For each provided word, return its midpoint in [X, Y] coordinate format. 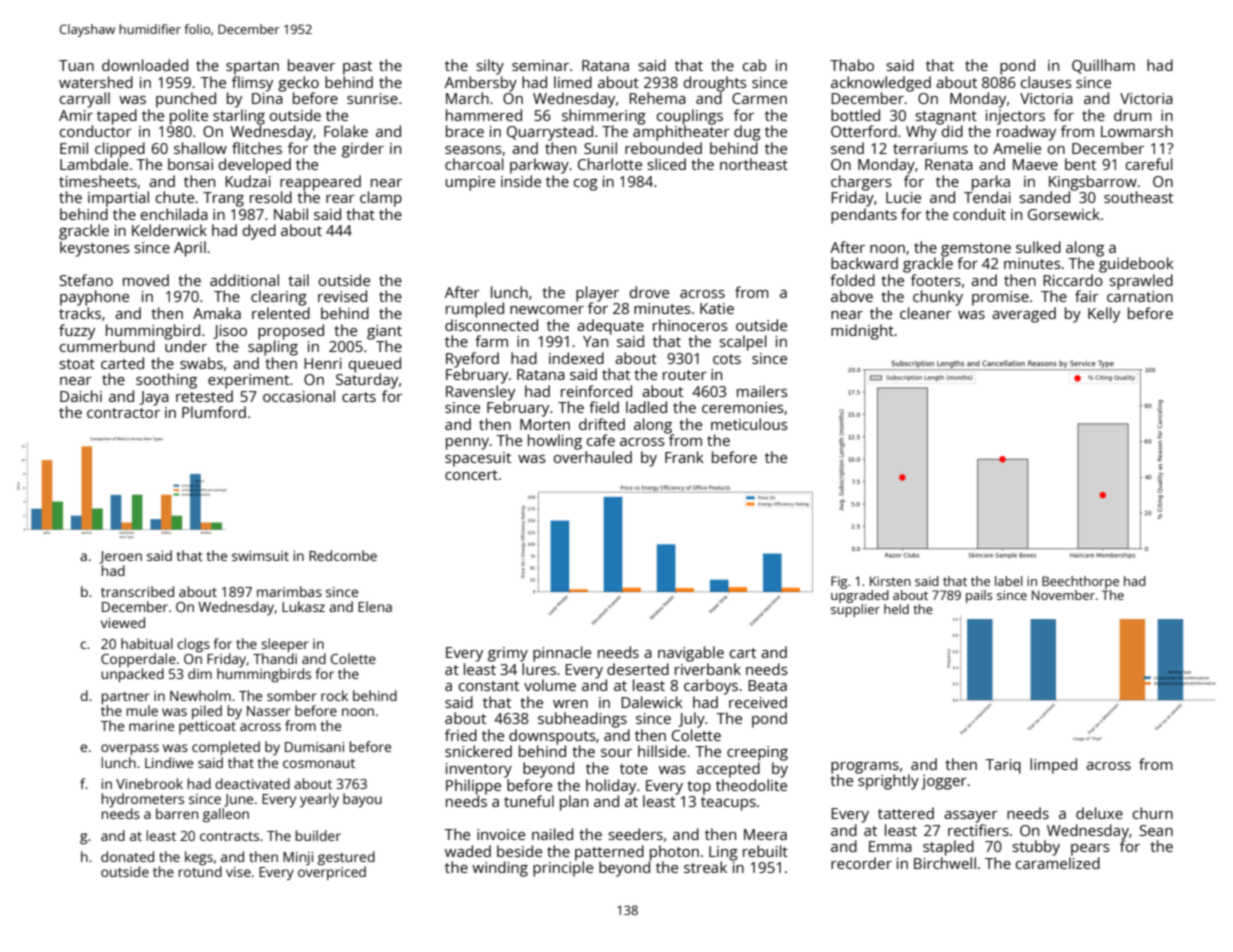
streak [705, 867]
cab [754, 65]
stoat [77, 364]
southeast [1138, 197]
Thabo [852, 65]
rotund [200, 871]
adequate [610, 327]
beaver [311, 65]
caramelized [1058, 863]
